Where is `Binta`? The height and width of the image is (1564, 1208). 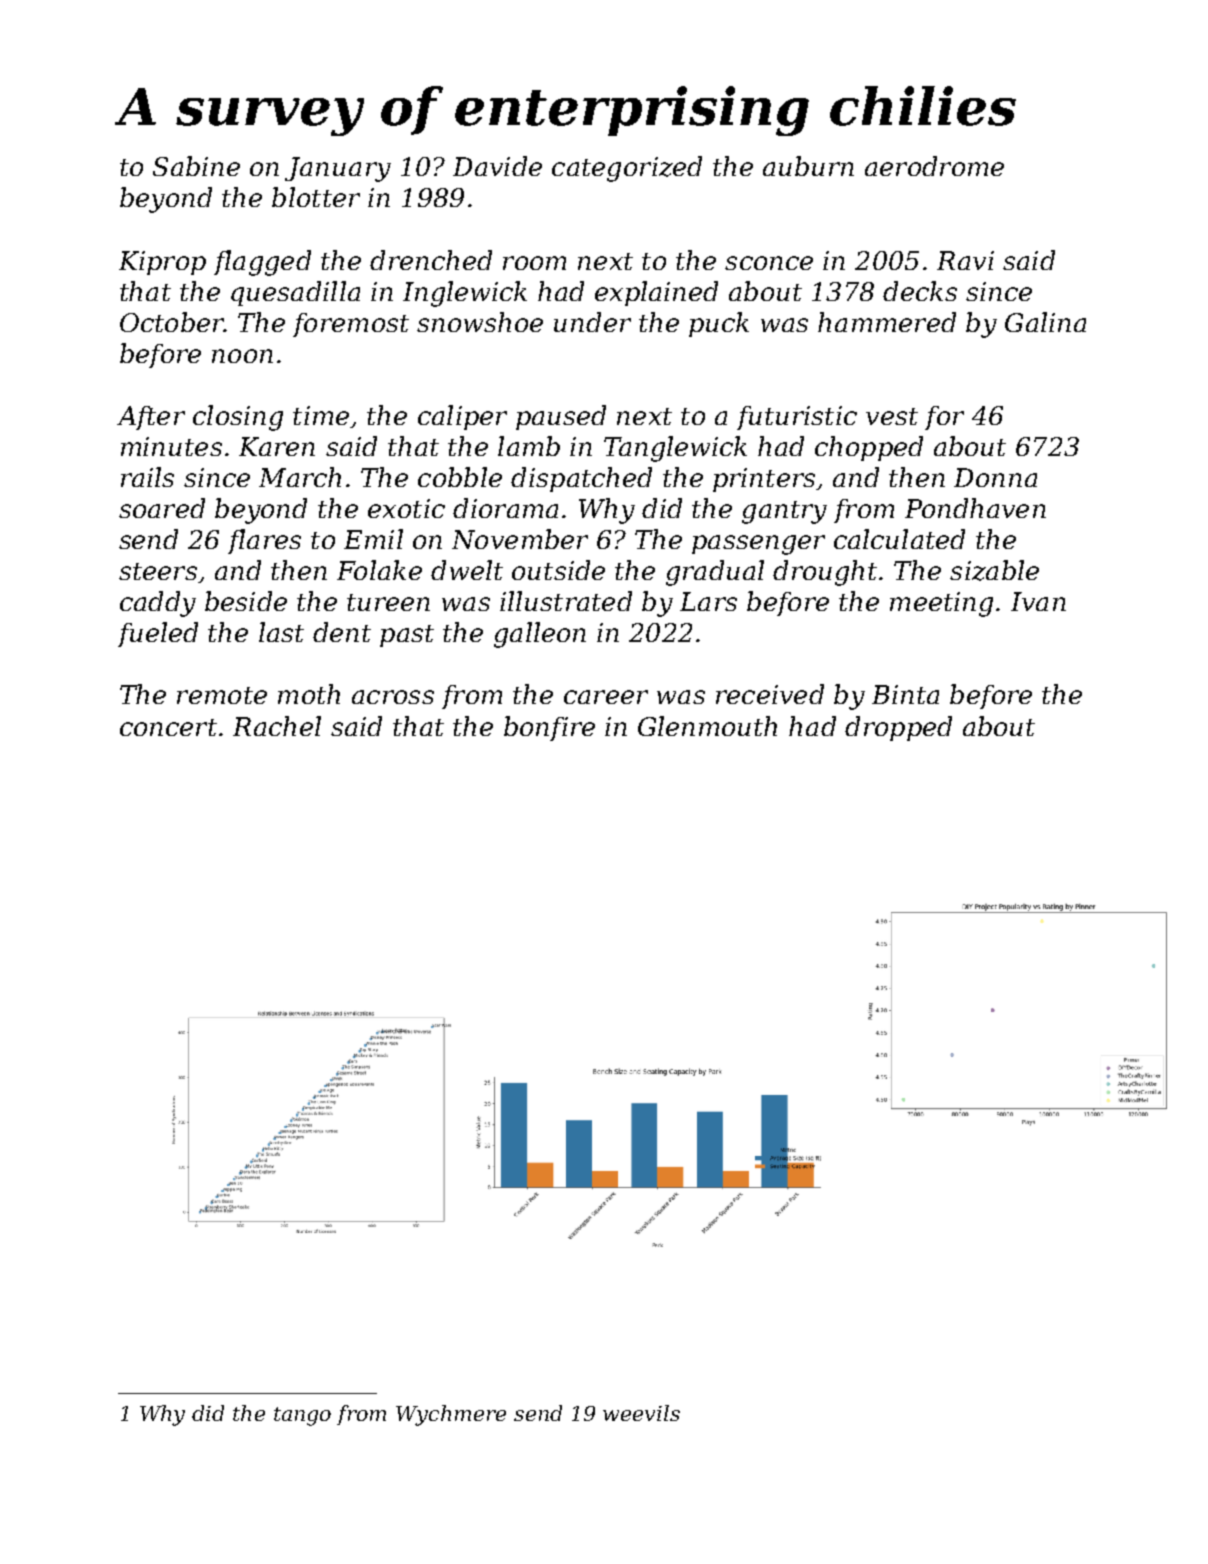 Binta is located at coordinates (905, 694).
